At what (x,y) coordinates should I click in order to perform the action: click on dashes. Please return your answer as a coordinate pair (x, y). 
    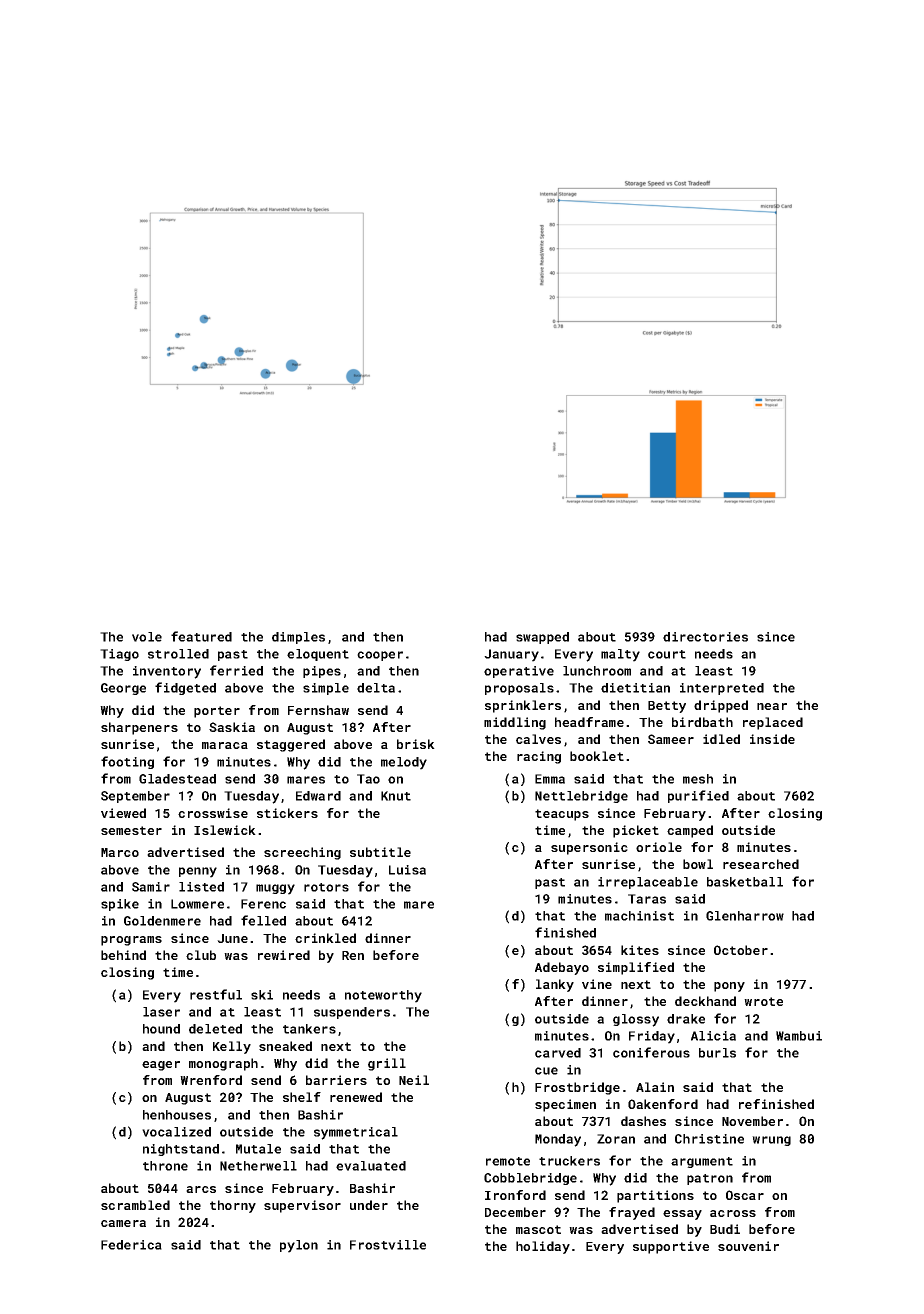
    Looking at the image, I should click on (643, 1121).
